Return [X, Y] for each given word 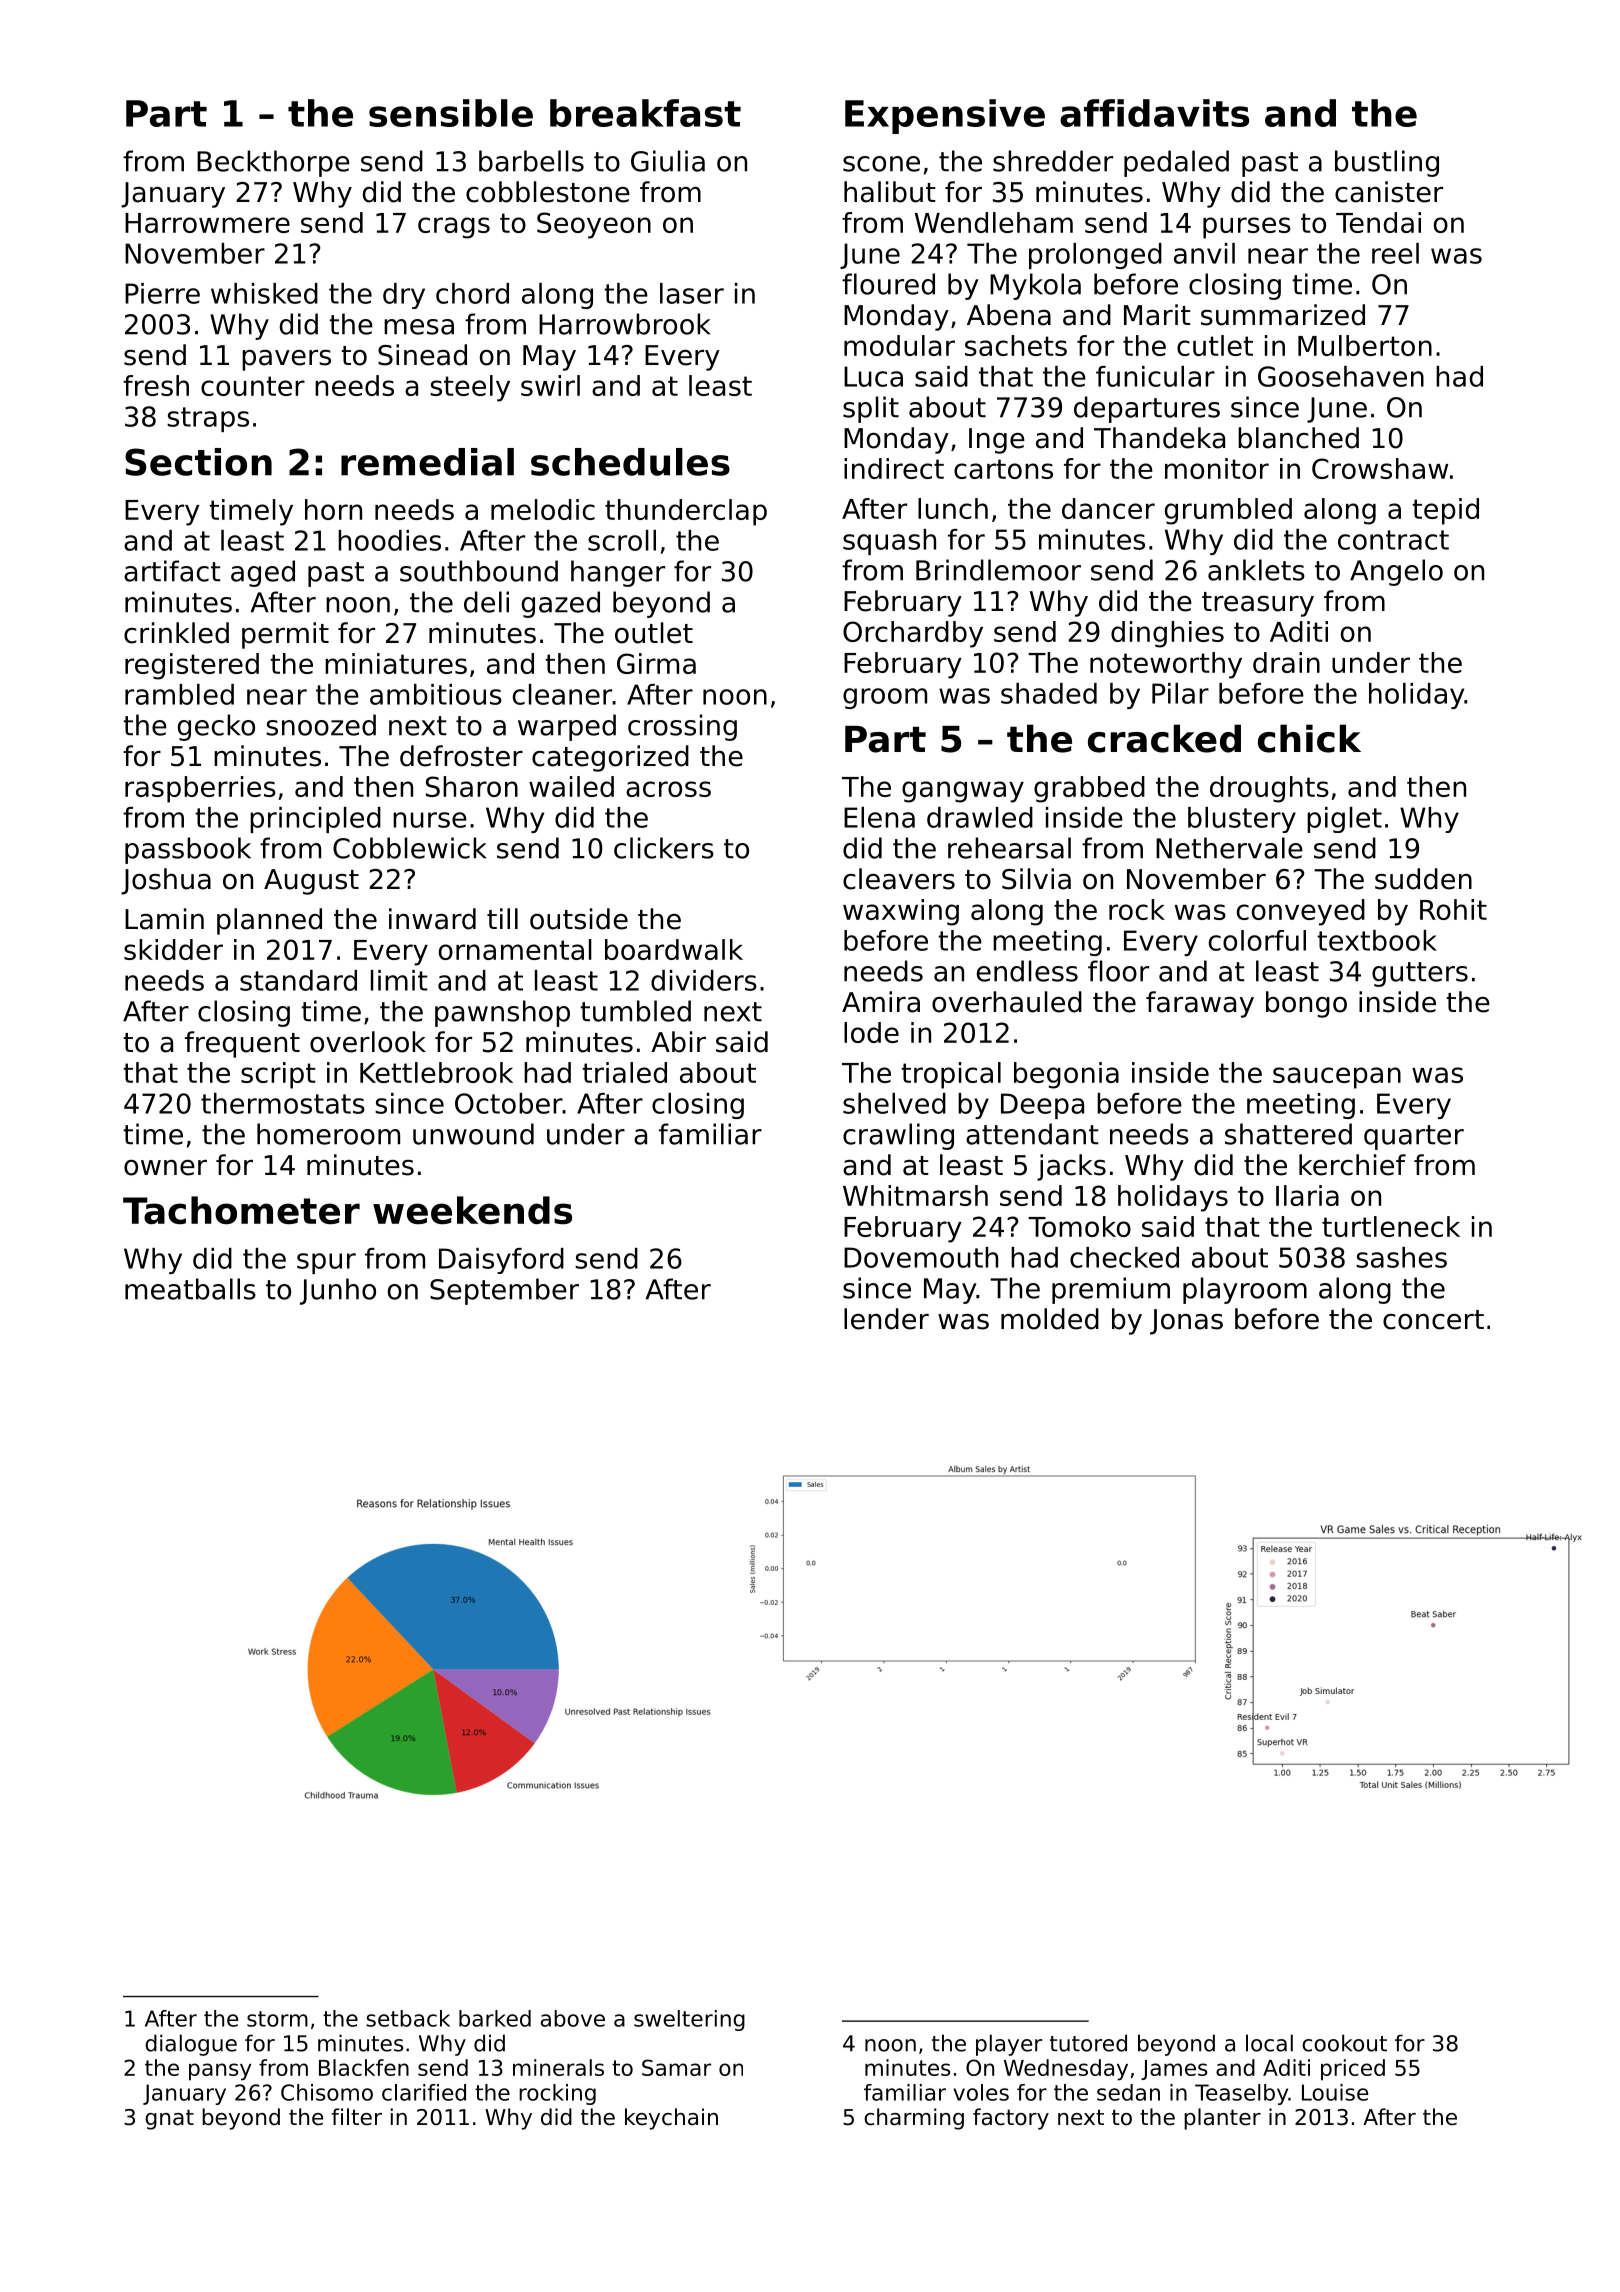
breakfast [645, 113]
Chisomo [327, 2092]
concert [1433, 1320]
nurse [430, 820]
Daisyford [501, 1261]
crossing [682, 727]
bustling [1387, 163]
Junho [338, 1291]
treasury [1258, 604]
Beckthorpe [273, 163]
